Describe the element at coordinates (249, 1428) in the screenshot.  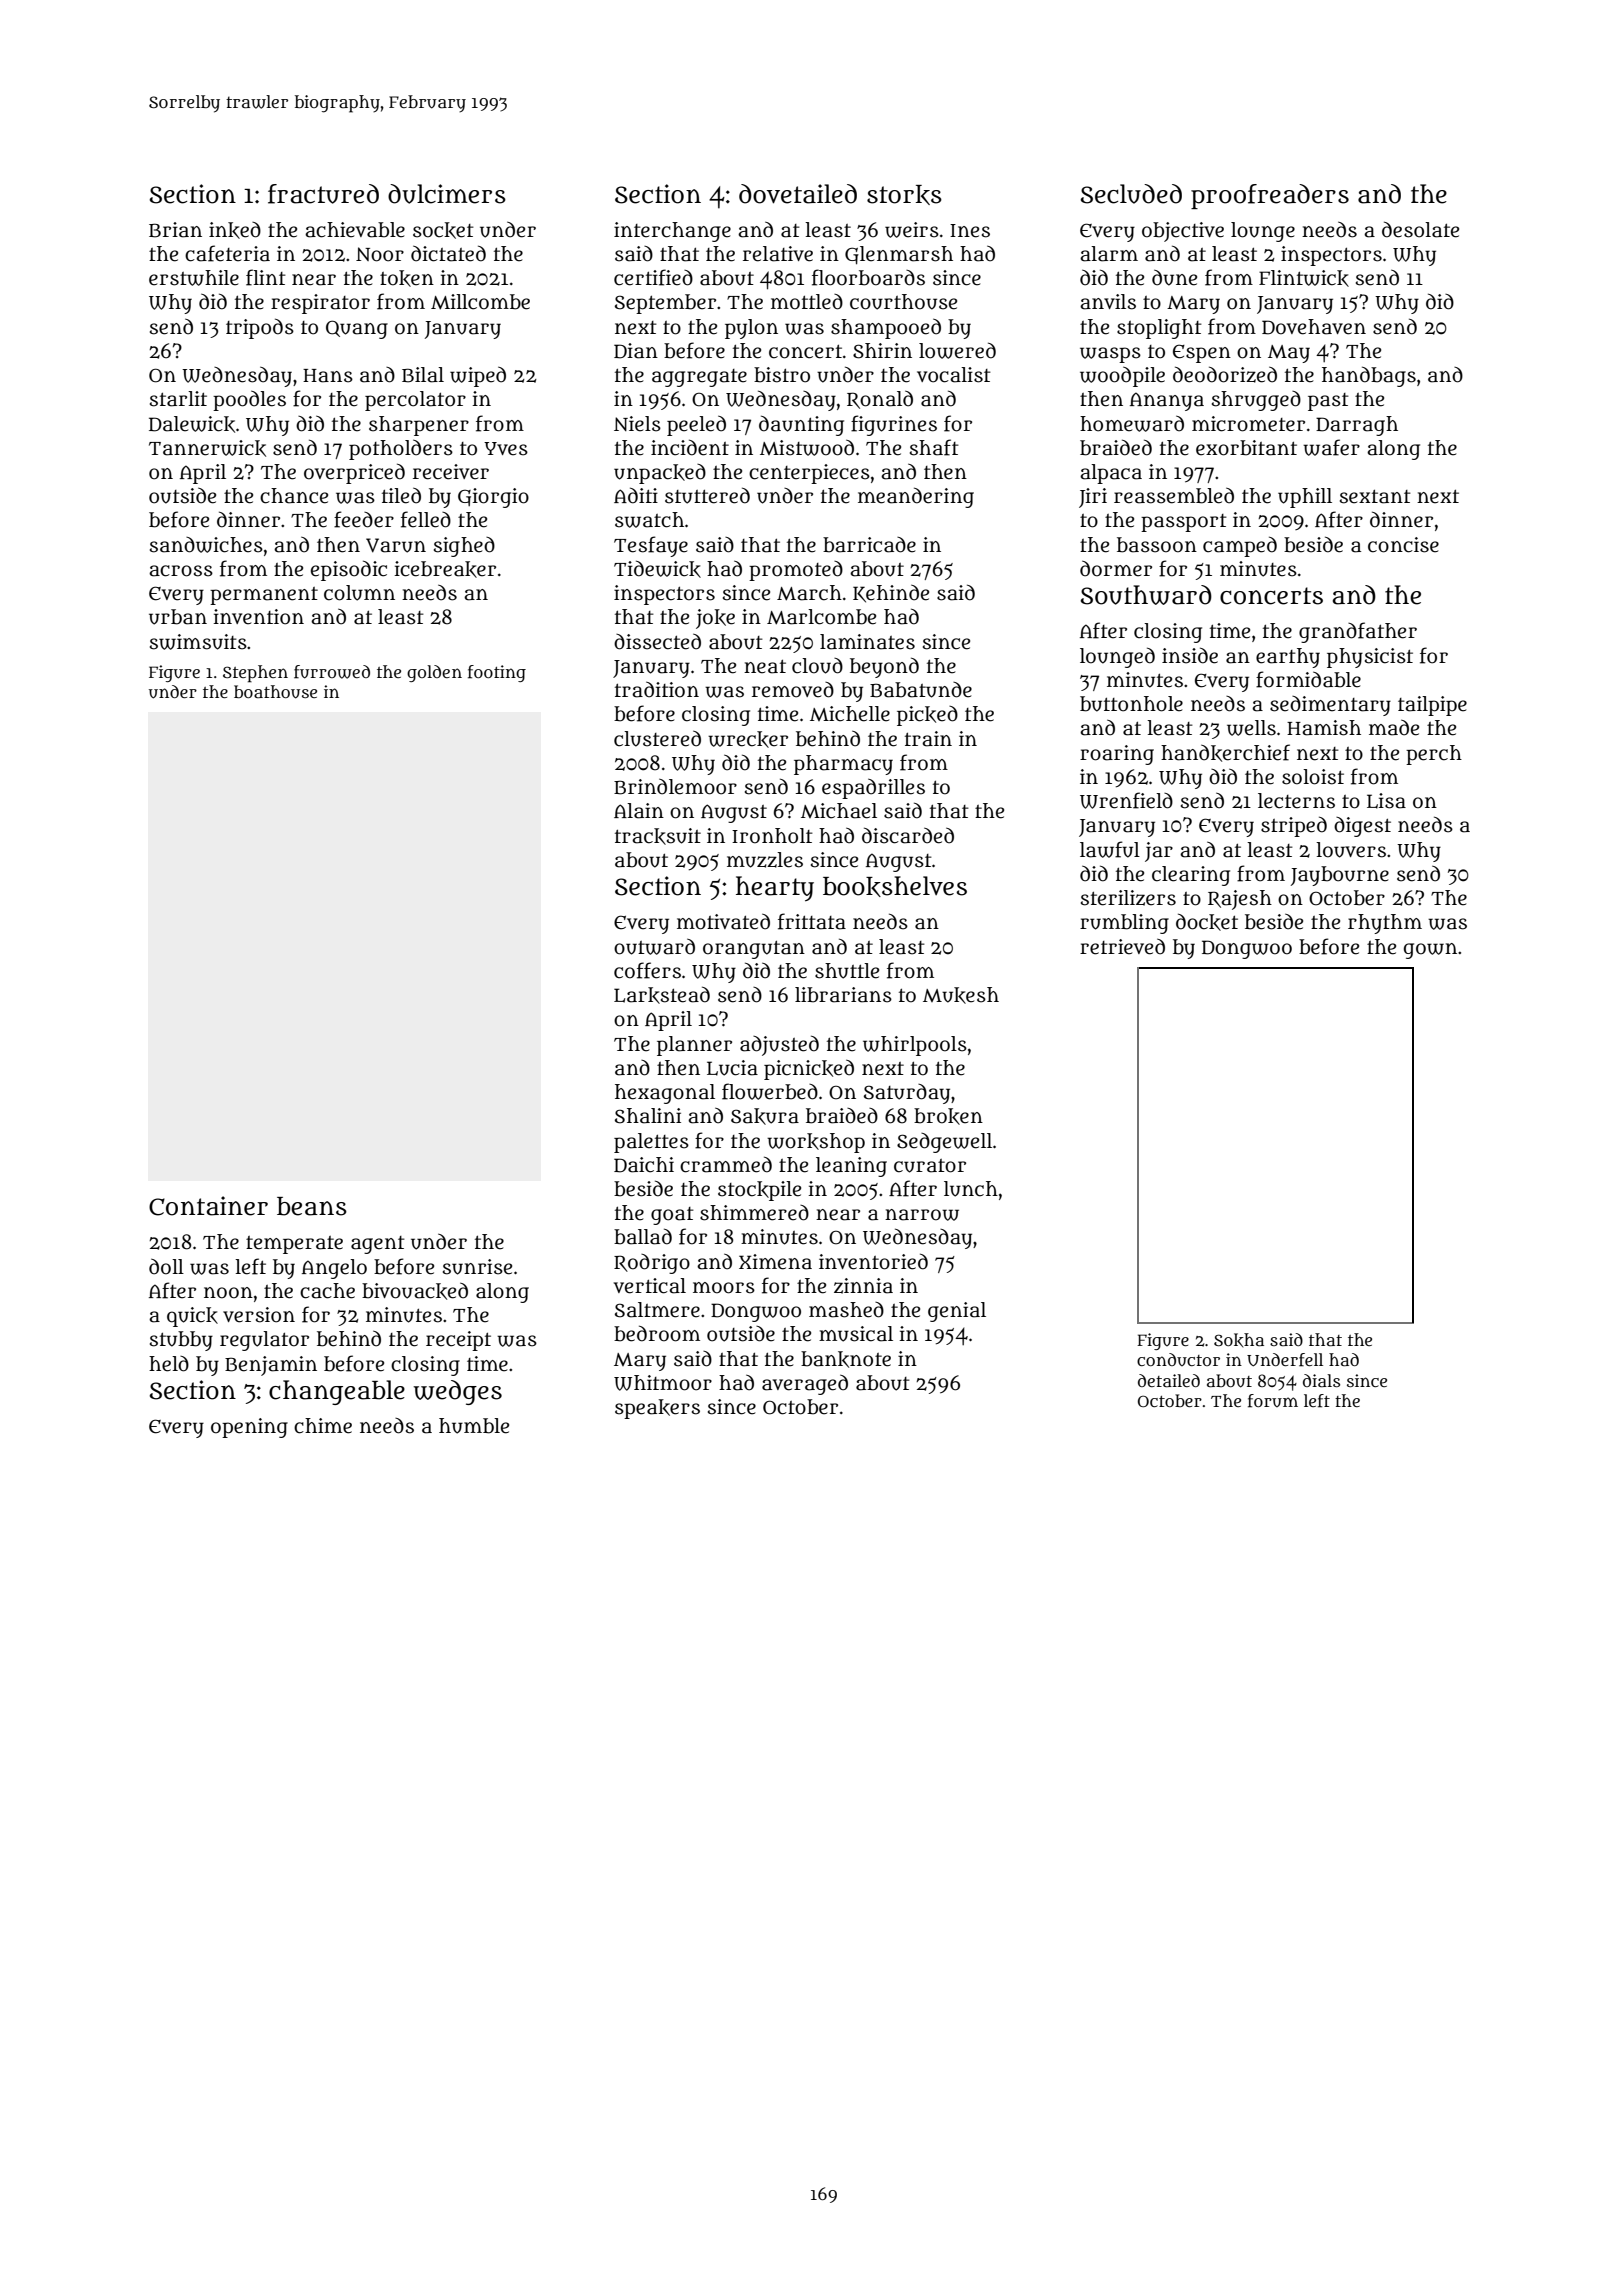
I see `opening` at that location.
